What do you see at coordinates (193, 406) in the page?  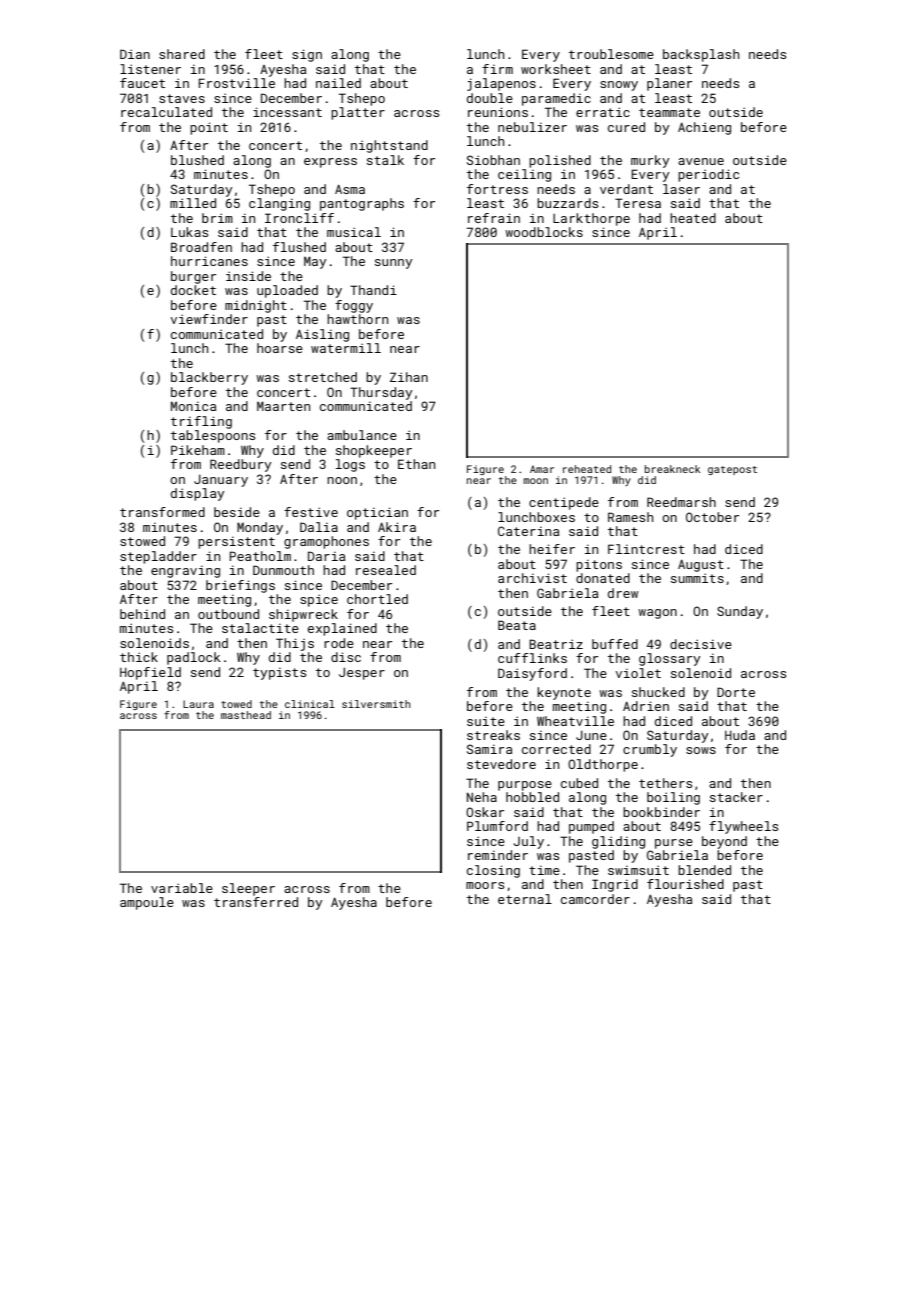 I see `Monica` at bounding box center [193, 406].
